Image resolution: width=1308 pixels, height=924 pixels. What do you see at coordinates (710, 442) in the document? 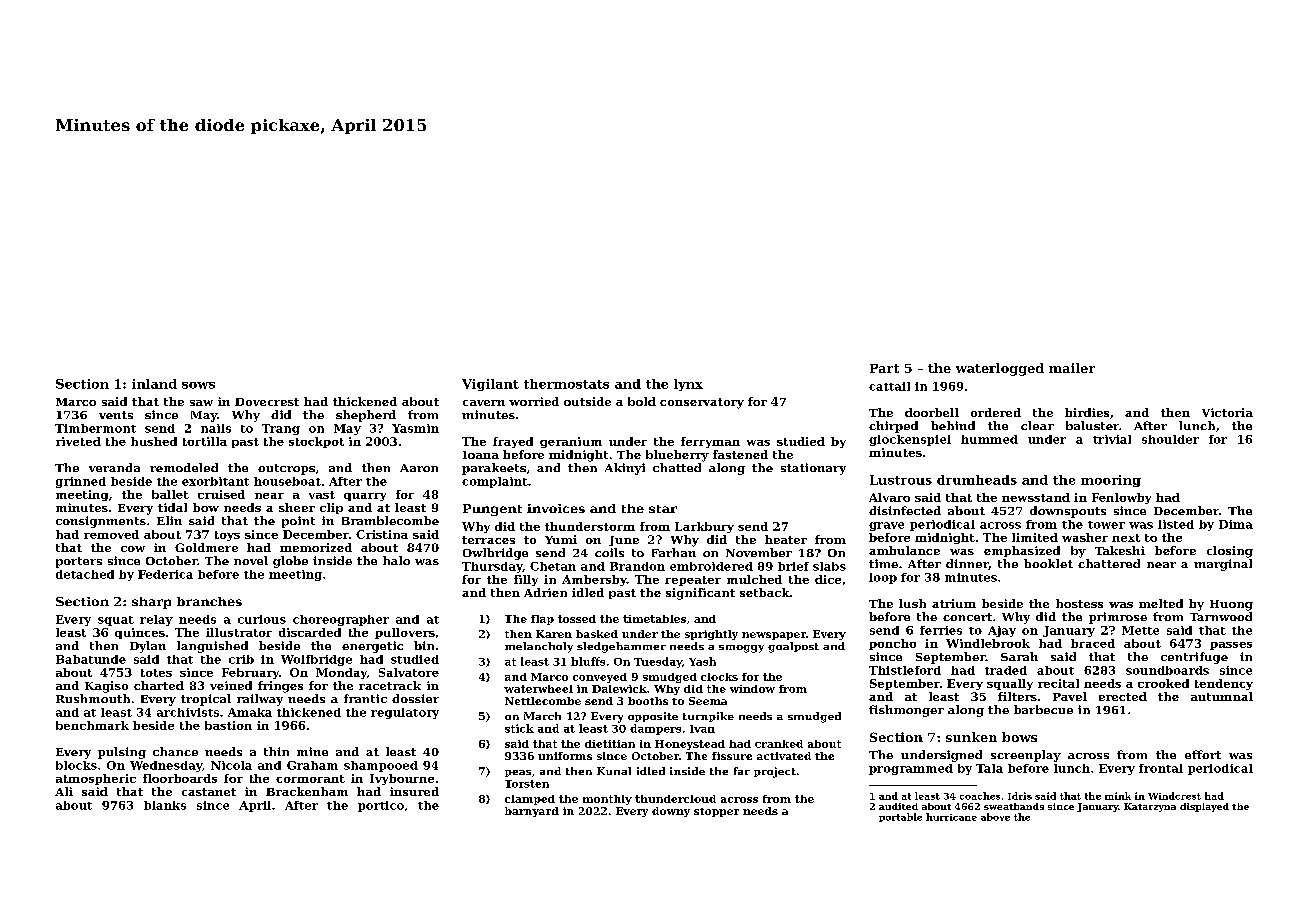
I see `ferryman` at bounding box center [710, 442].
